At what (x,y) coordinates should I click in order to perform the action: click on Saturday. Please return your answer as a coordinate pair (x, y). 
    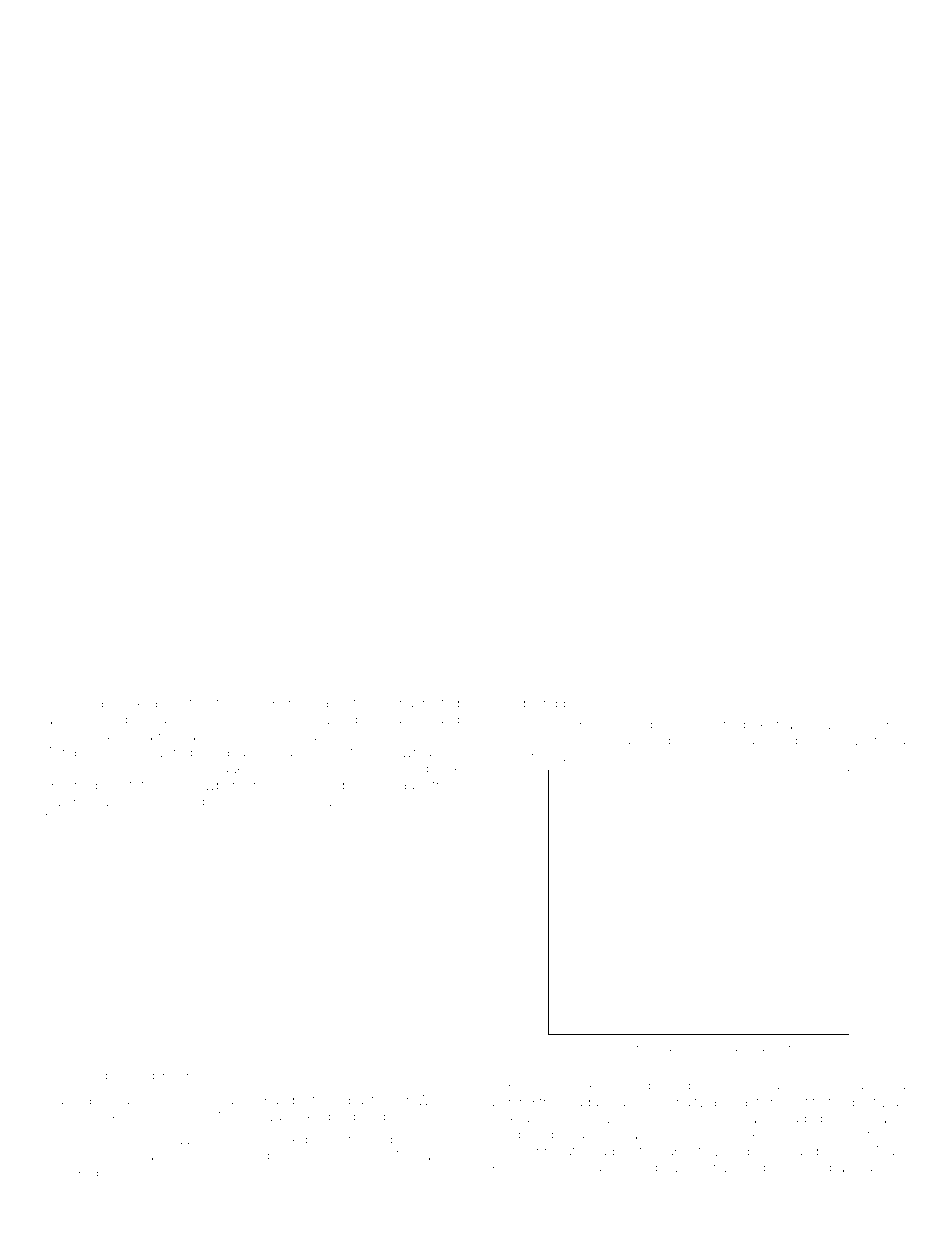
    Looking at the image, I should click on (628, 1048).
